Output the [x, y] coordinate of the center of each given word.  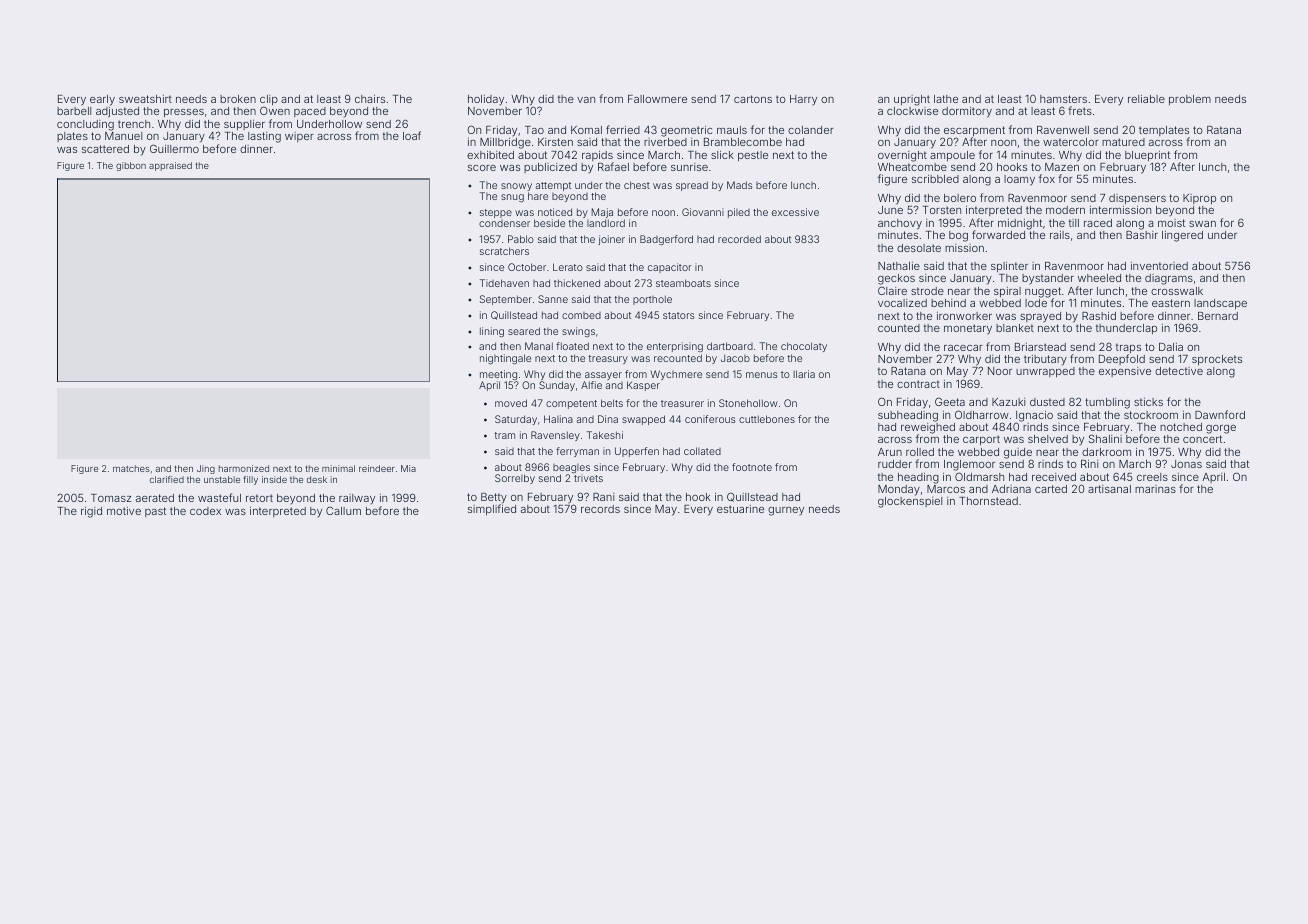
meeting [498, 375]
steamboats [683, 283]
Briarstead [1040, 347]
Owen [275, 111]
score [482, 168]
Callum [343, 510]
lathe [946, 99]
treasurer [682, 403]
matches [131, 468]
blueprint [1147, 156]
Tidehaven [504, 283]
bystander [1048, 279]
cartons [753, 99]
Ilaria [804, 374]
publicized [550, 168]
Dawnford [1220, 414]
